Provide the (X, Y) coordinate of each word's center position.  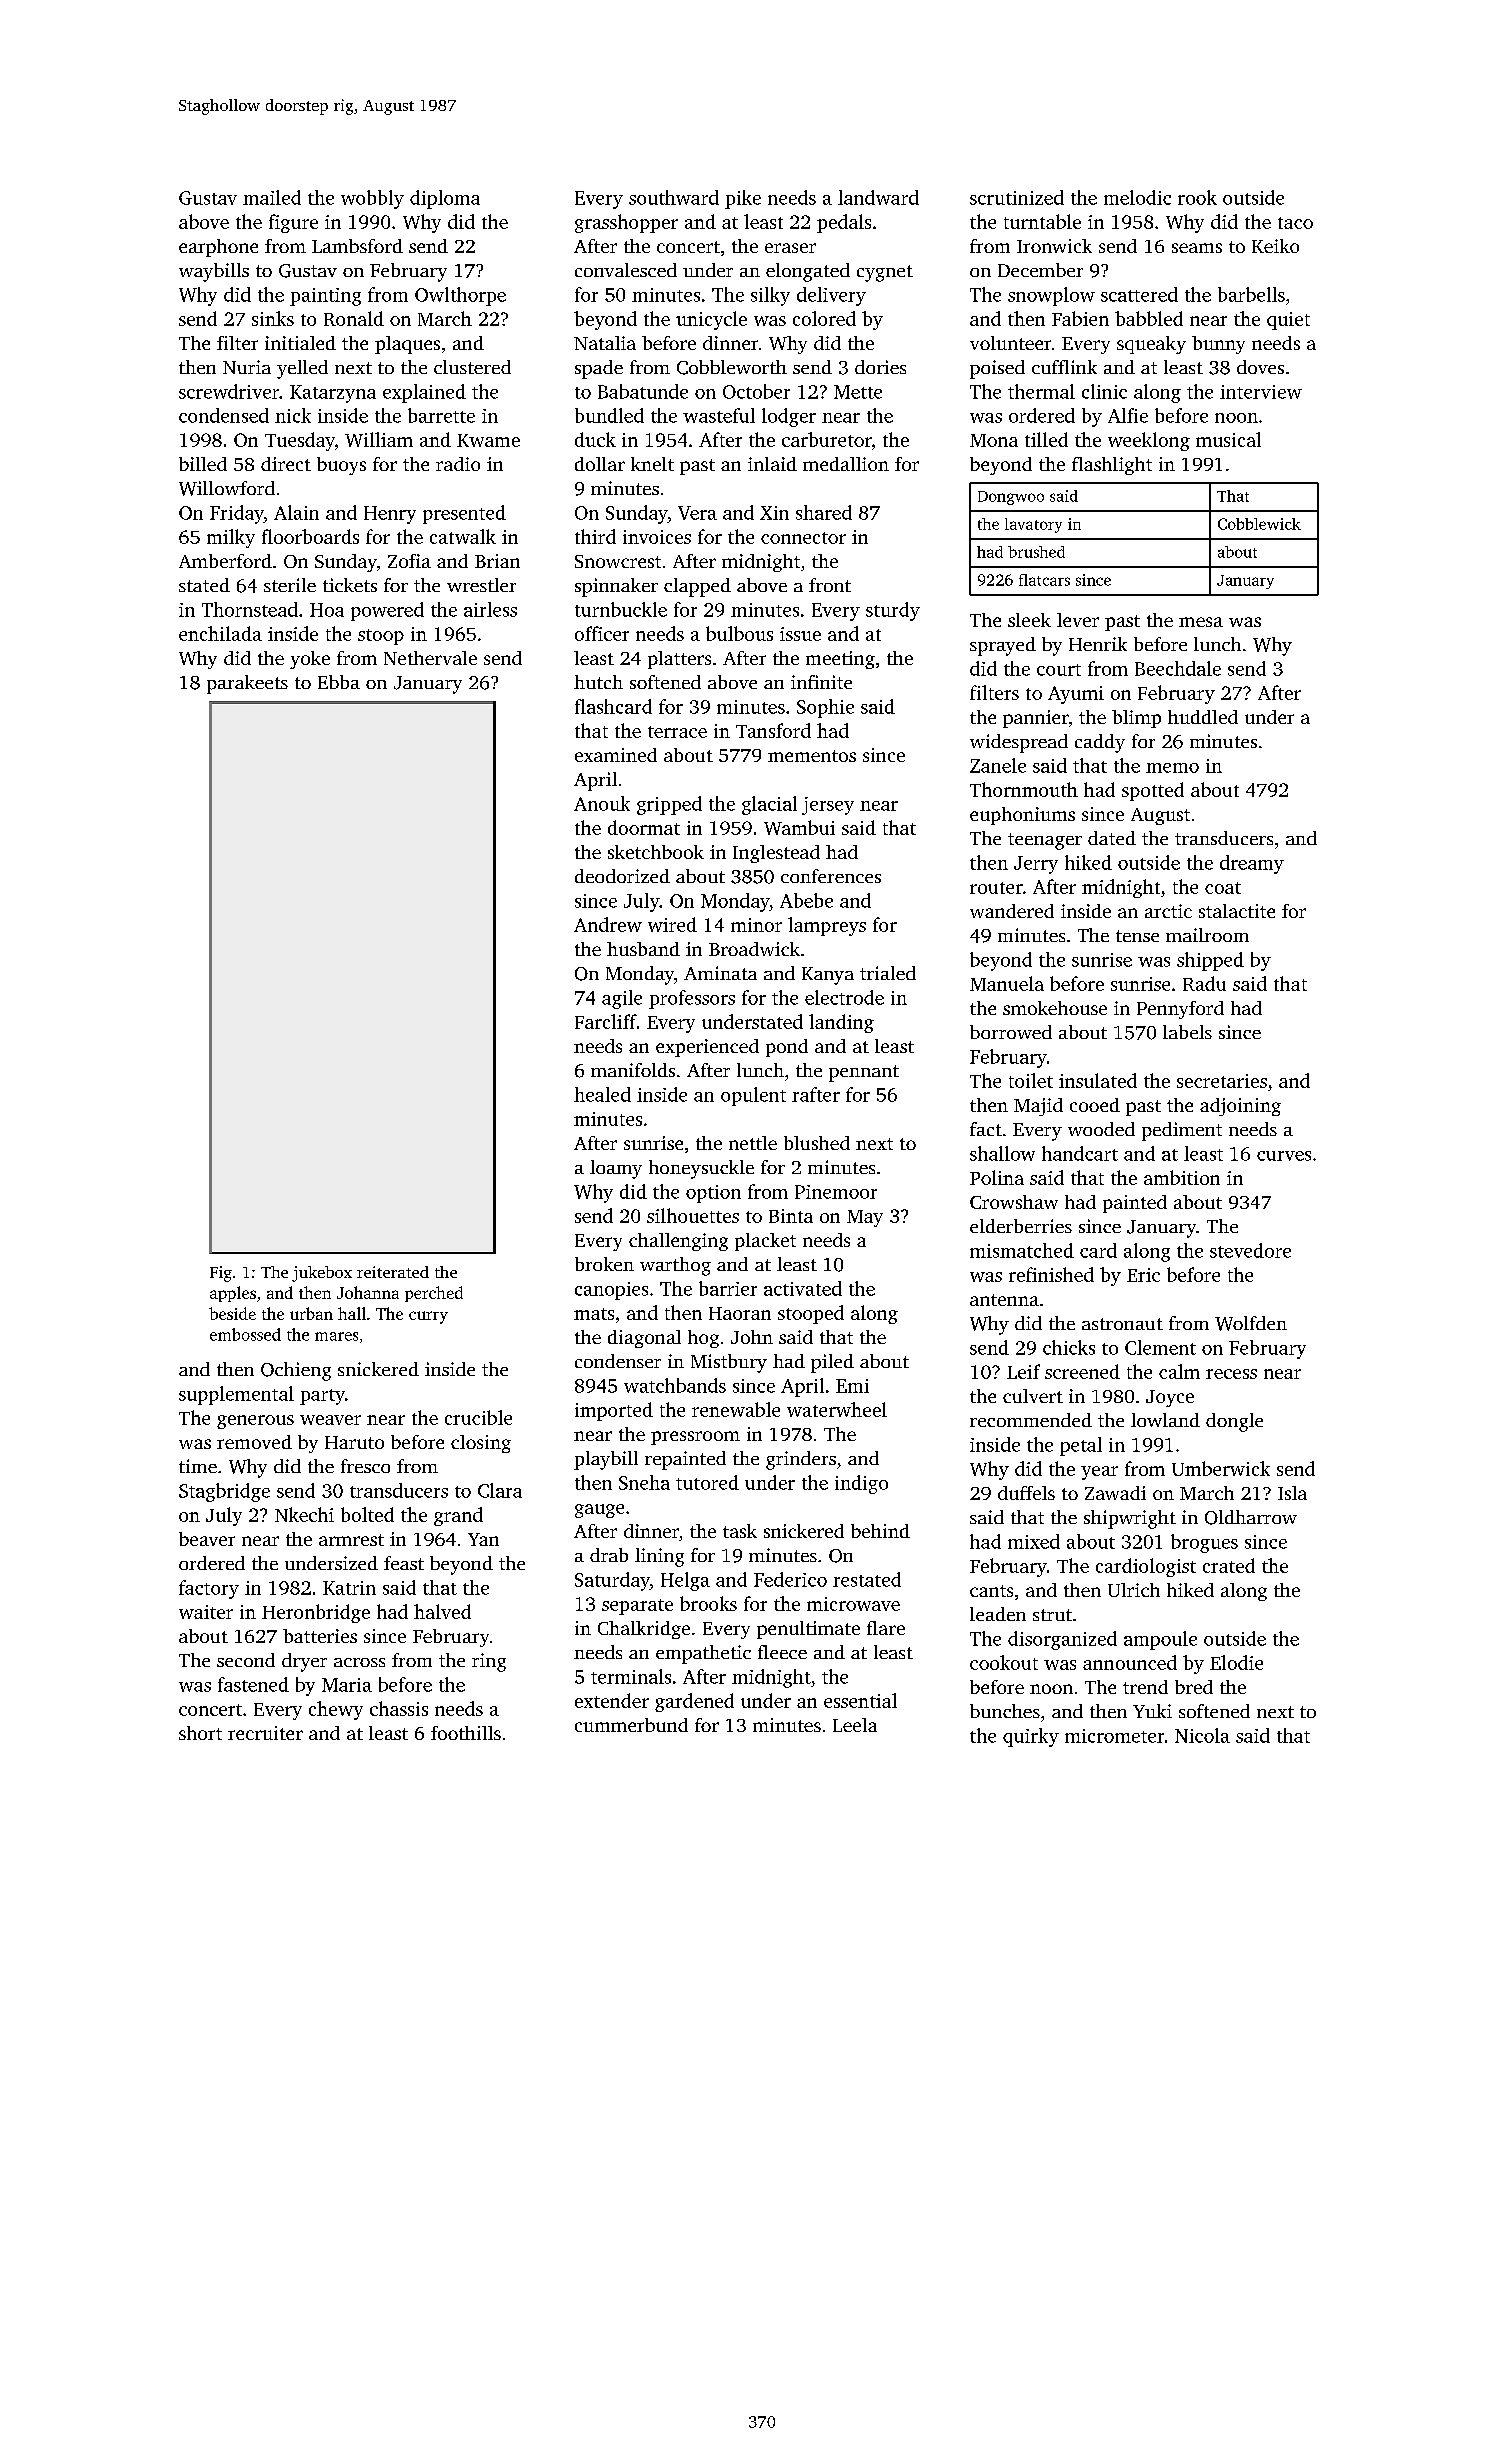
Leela (855, 1725)
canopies (611, 1291)
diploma (445, 199)
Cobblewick (1259, 524)
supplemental (236, 1395)
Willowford (227, 488)
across (359, 1662)
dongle (1234, 1422)
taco (1295, 223)
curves (1284, 1156)
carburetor (827, 439)
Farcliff (606, 1021)
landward (878, 197)
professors (692, 999)
